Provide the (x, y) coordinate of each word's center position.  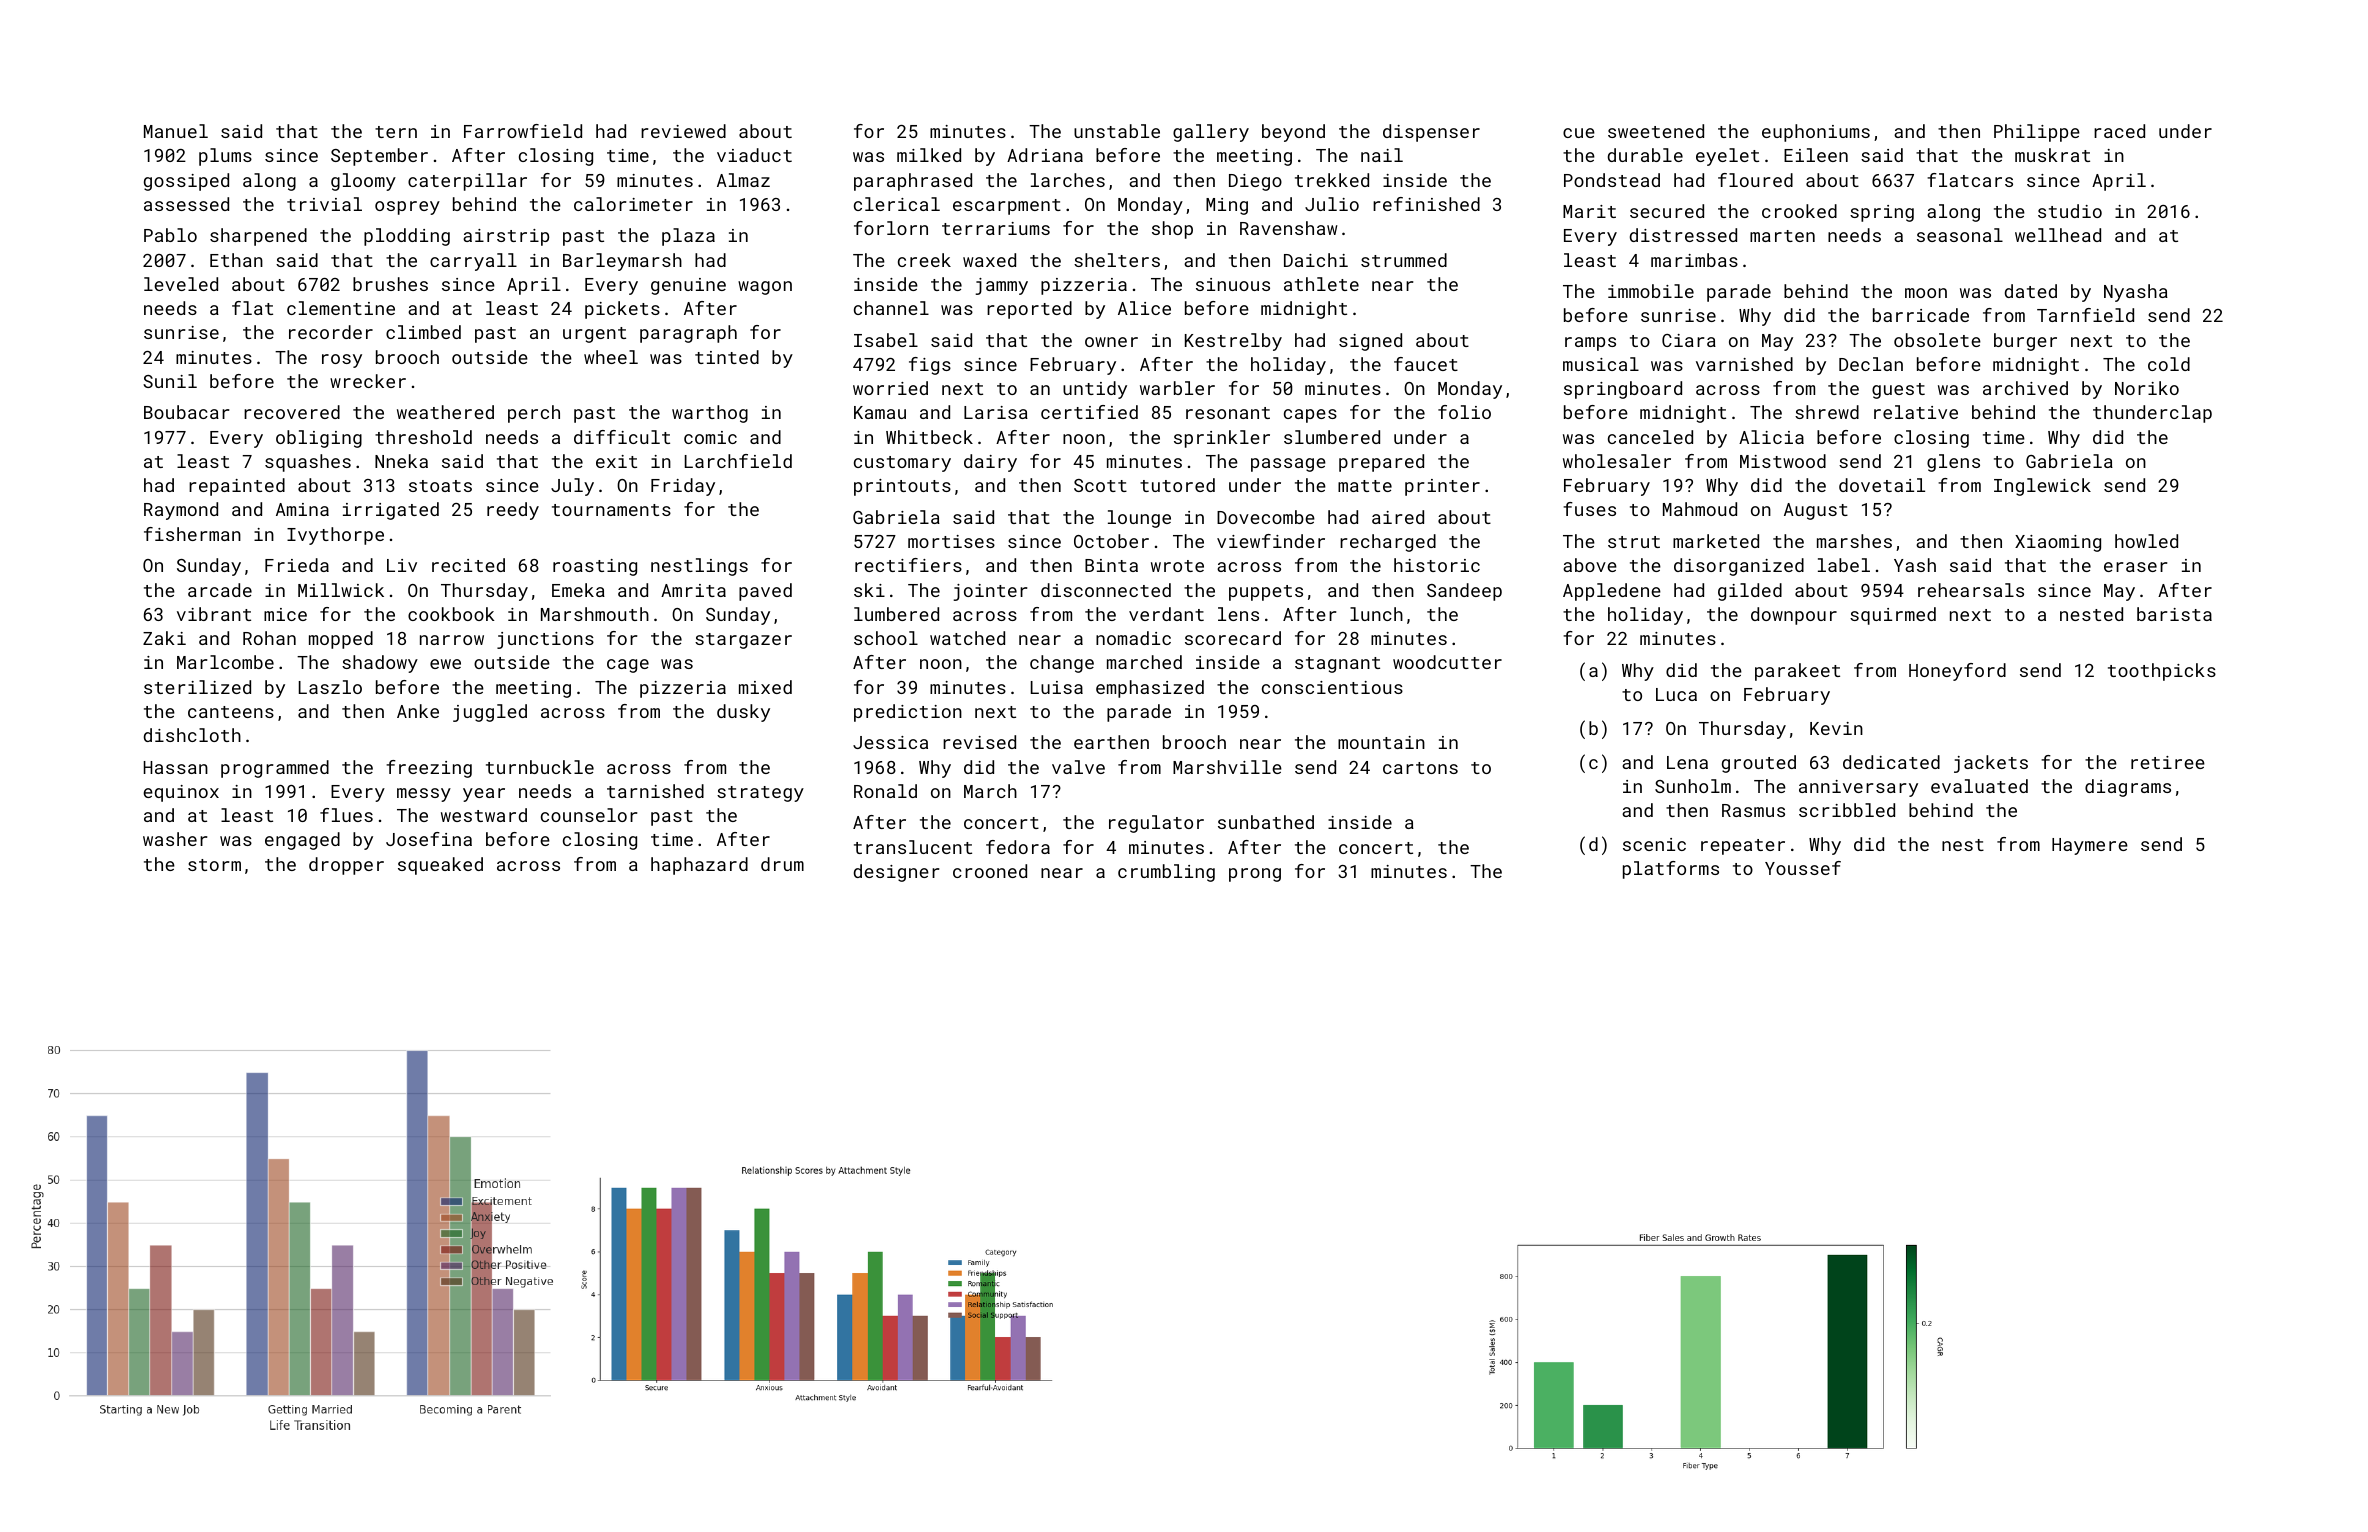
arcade (220, 590)
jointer (990, 592)
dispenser (1431, 133)
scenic (1654, 844)
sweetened (1656, 131)
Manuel (176, 131)
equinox (181, 793)
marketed (1716, 541)
